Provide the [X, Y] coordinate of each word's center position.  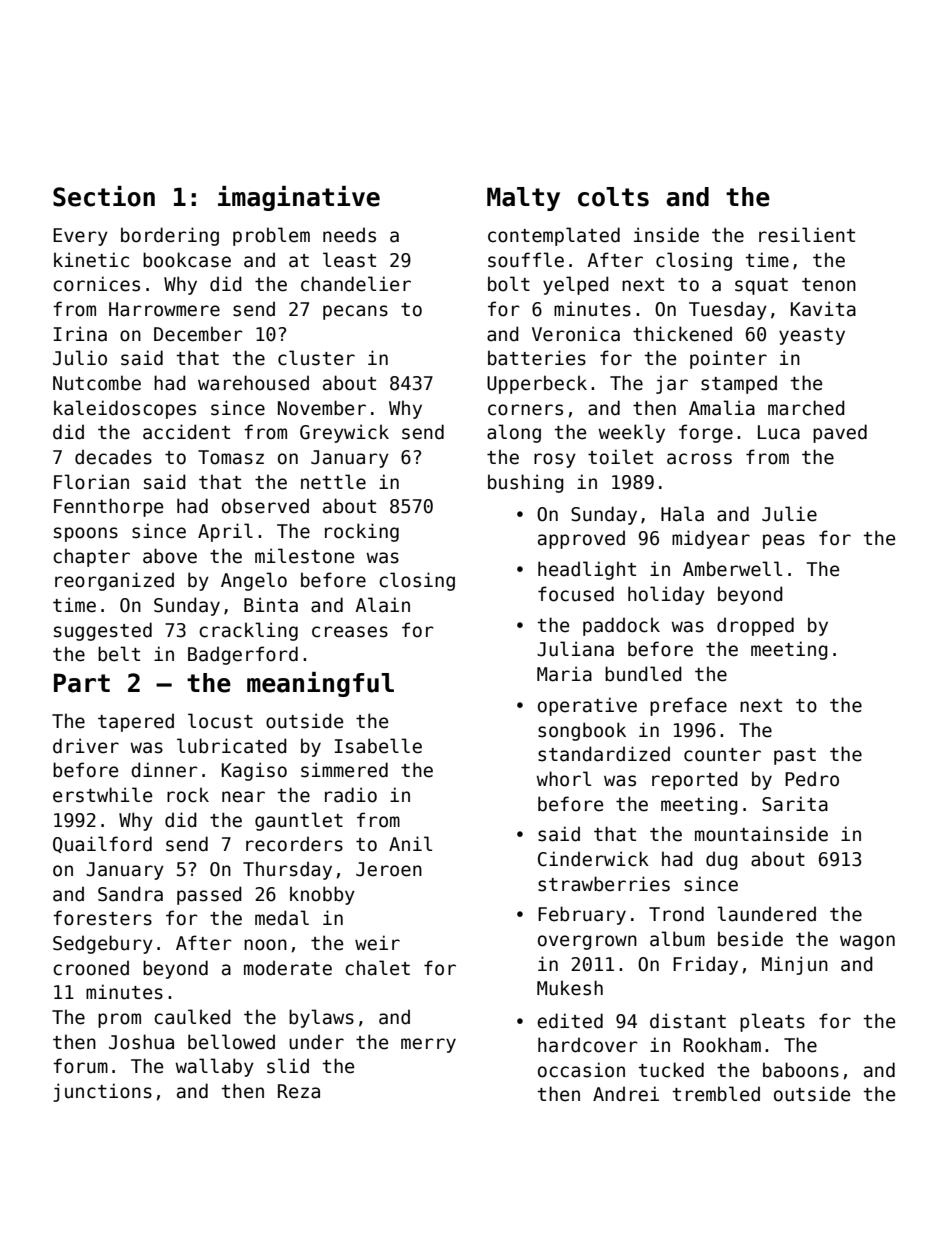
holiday [666, 595]
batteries [537, 358]
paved [840, 433]
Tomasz [231, 457]
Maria [564, 674]
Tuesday [728, 310]
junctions [102, 1092]
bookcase [187, 260]
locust [220, 721]
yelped [576, 285]
